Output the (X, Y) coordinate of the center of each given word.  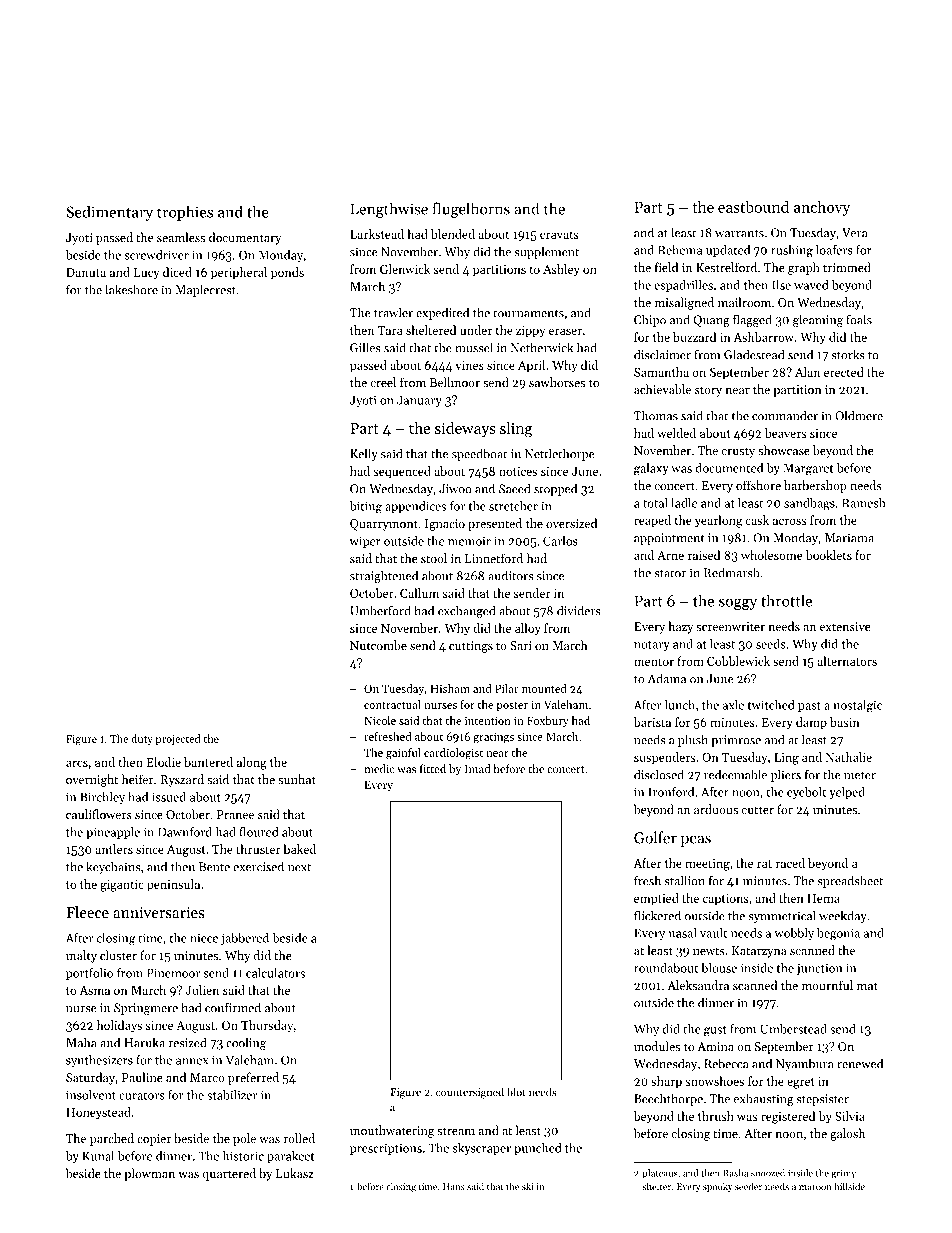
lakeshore (131, 289)
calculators (275, 973)
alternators (847, 661)
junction (820, 969)
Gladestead (754, 354)
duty (142, 739)
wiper (365, 542)
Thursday (267, 1026)
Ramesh (864, 503)
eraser (565, 331)
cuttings (471, 647)
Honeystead (98, 1113)
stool (434, 558)
